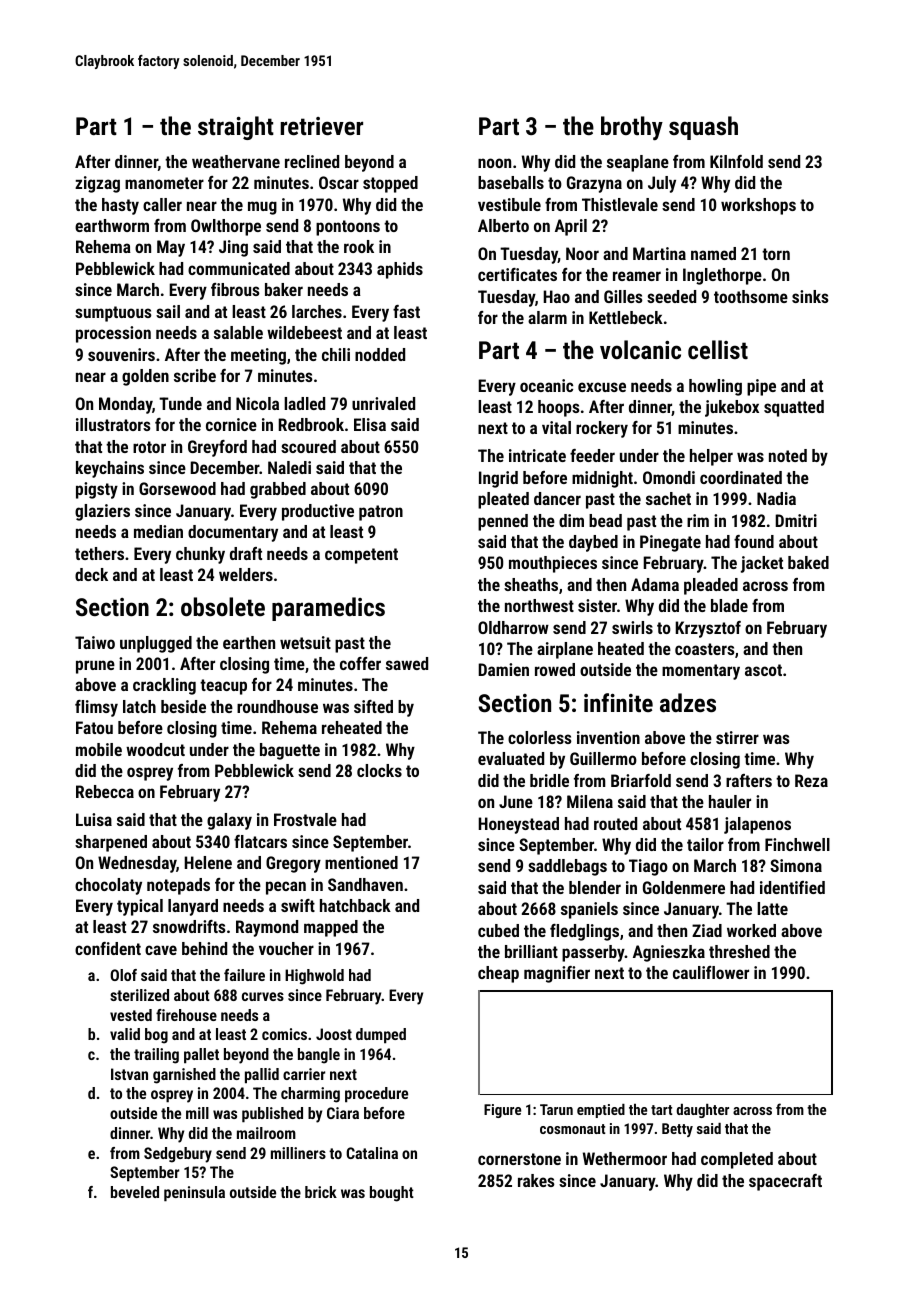 The image size is (908, 1316). I want to click on larches, so click(317, 311).
